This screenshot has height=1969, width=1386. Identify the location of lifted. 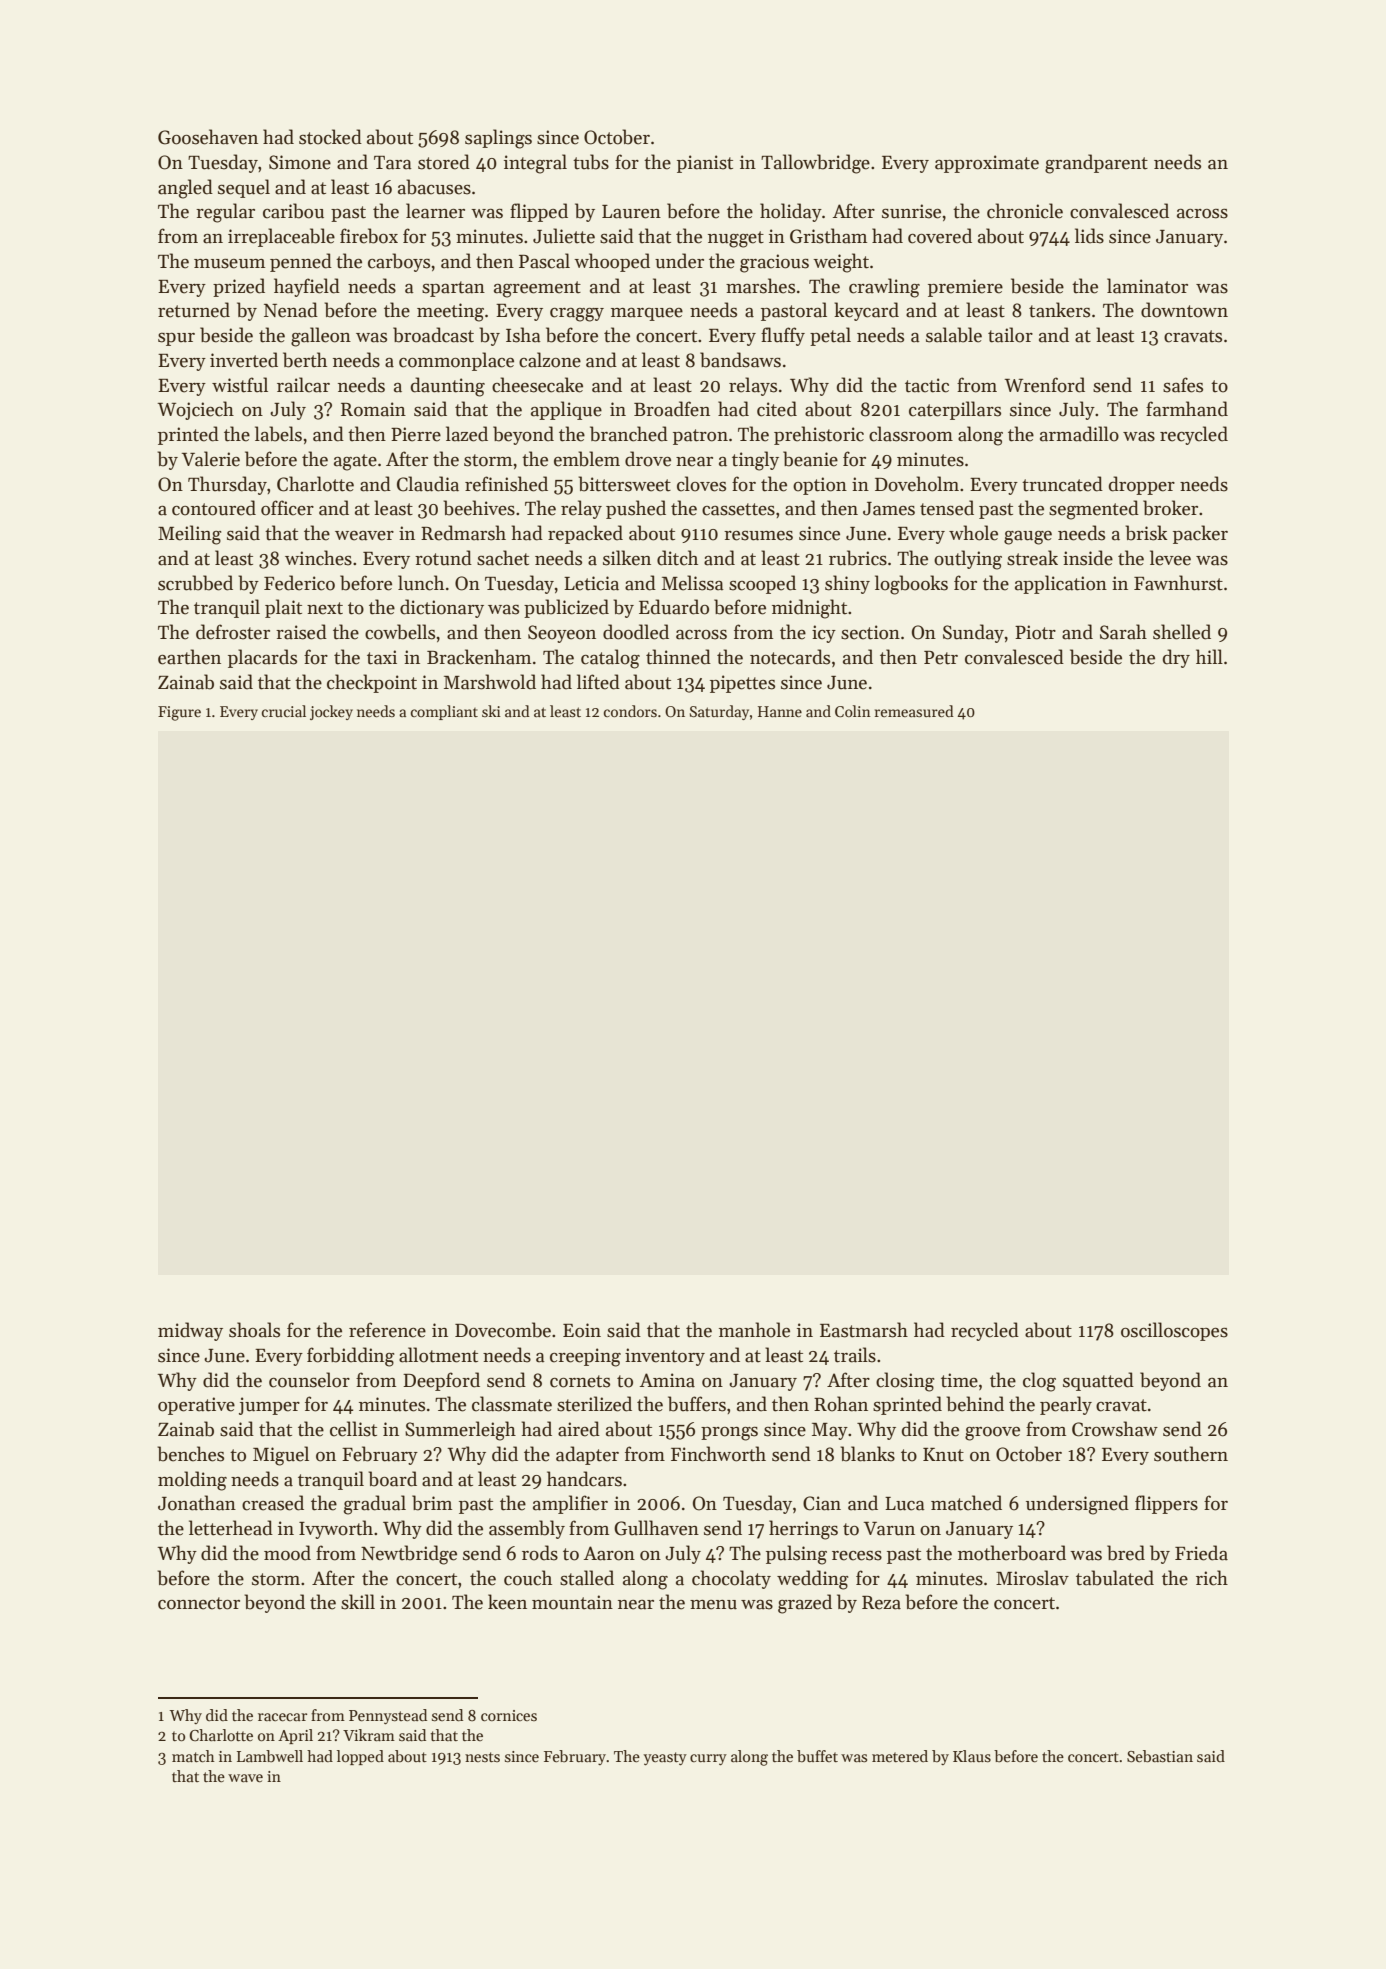
(598, 682).
